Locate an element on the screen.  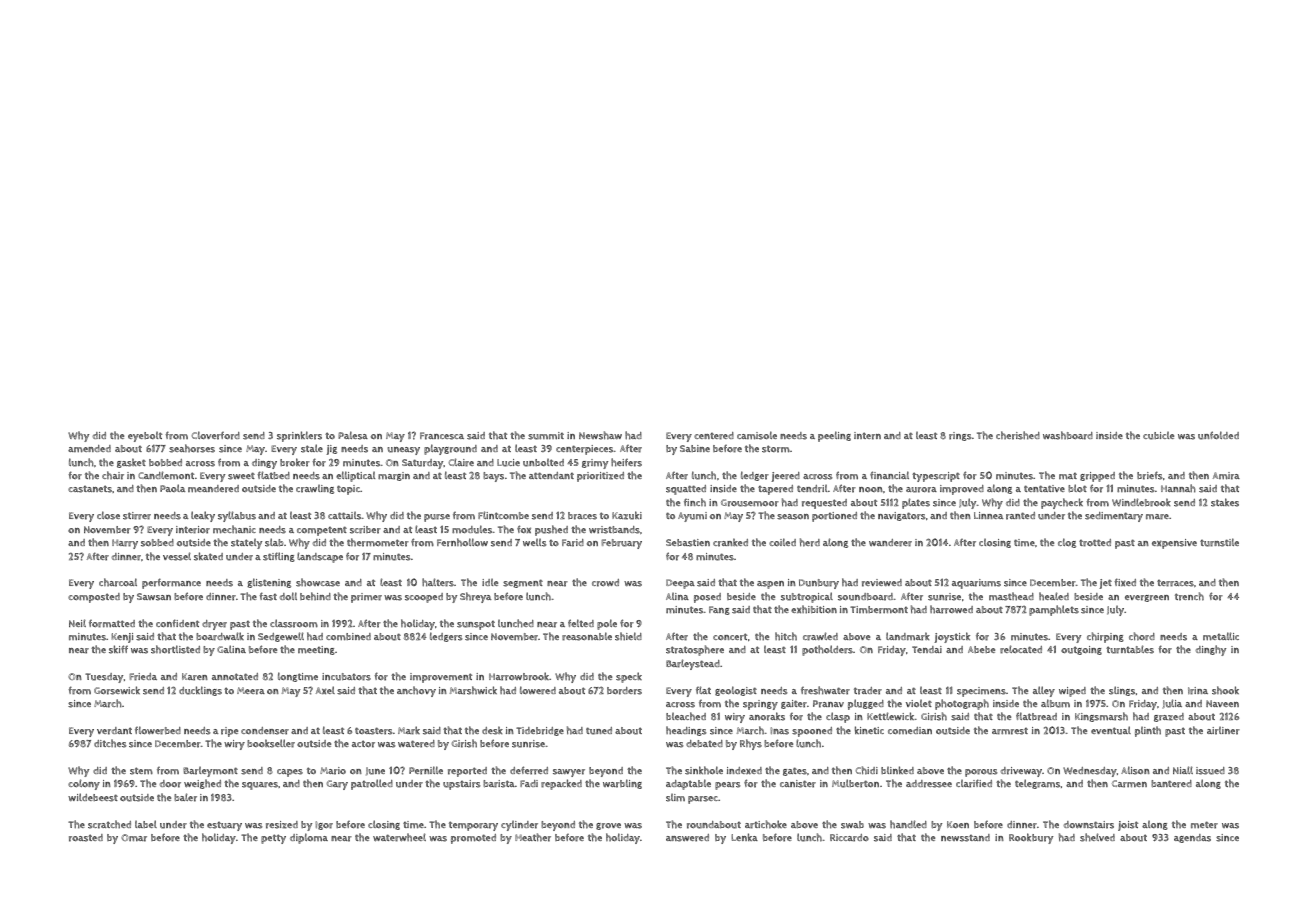
petty is located at coordinates (273, 839).
